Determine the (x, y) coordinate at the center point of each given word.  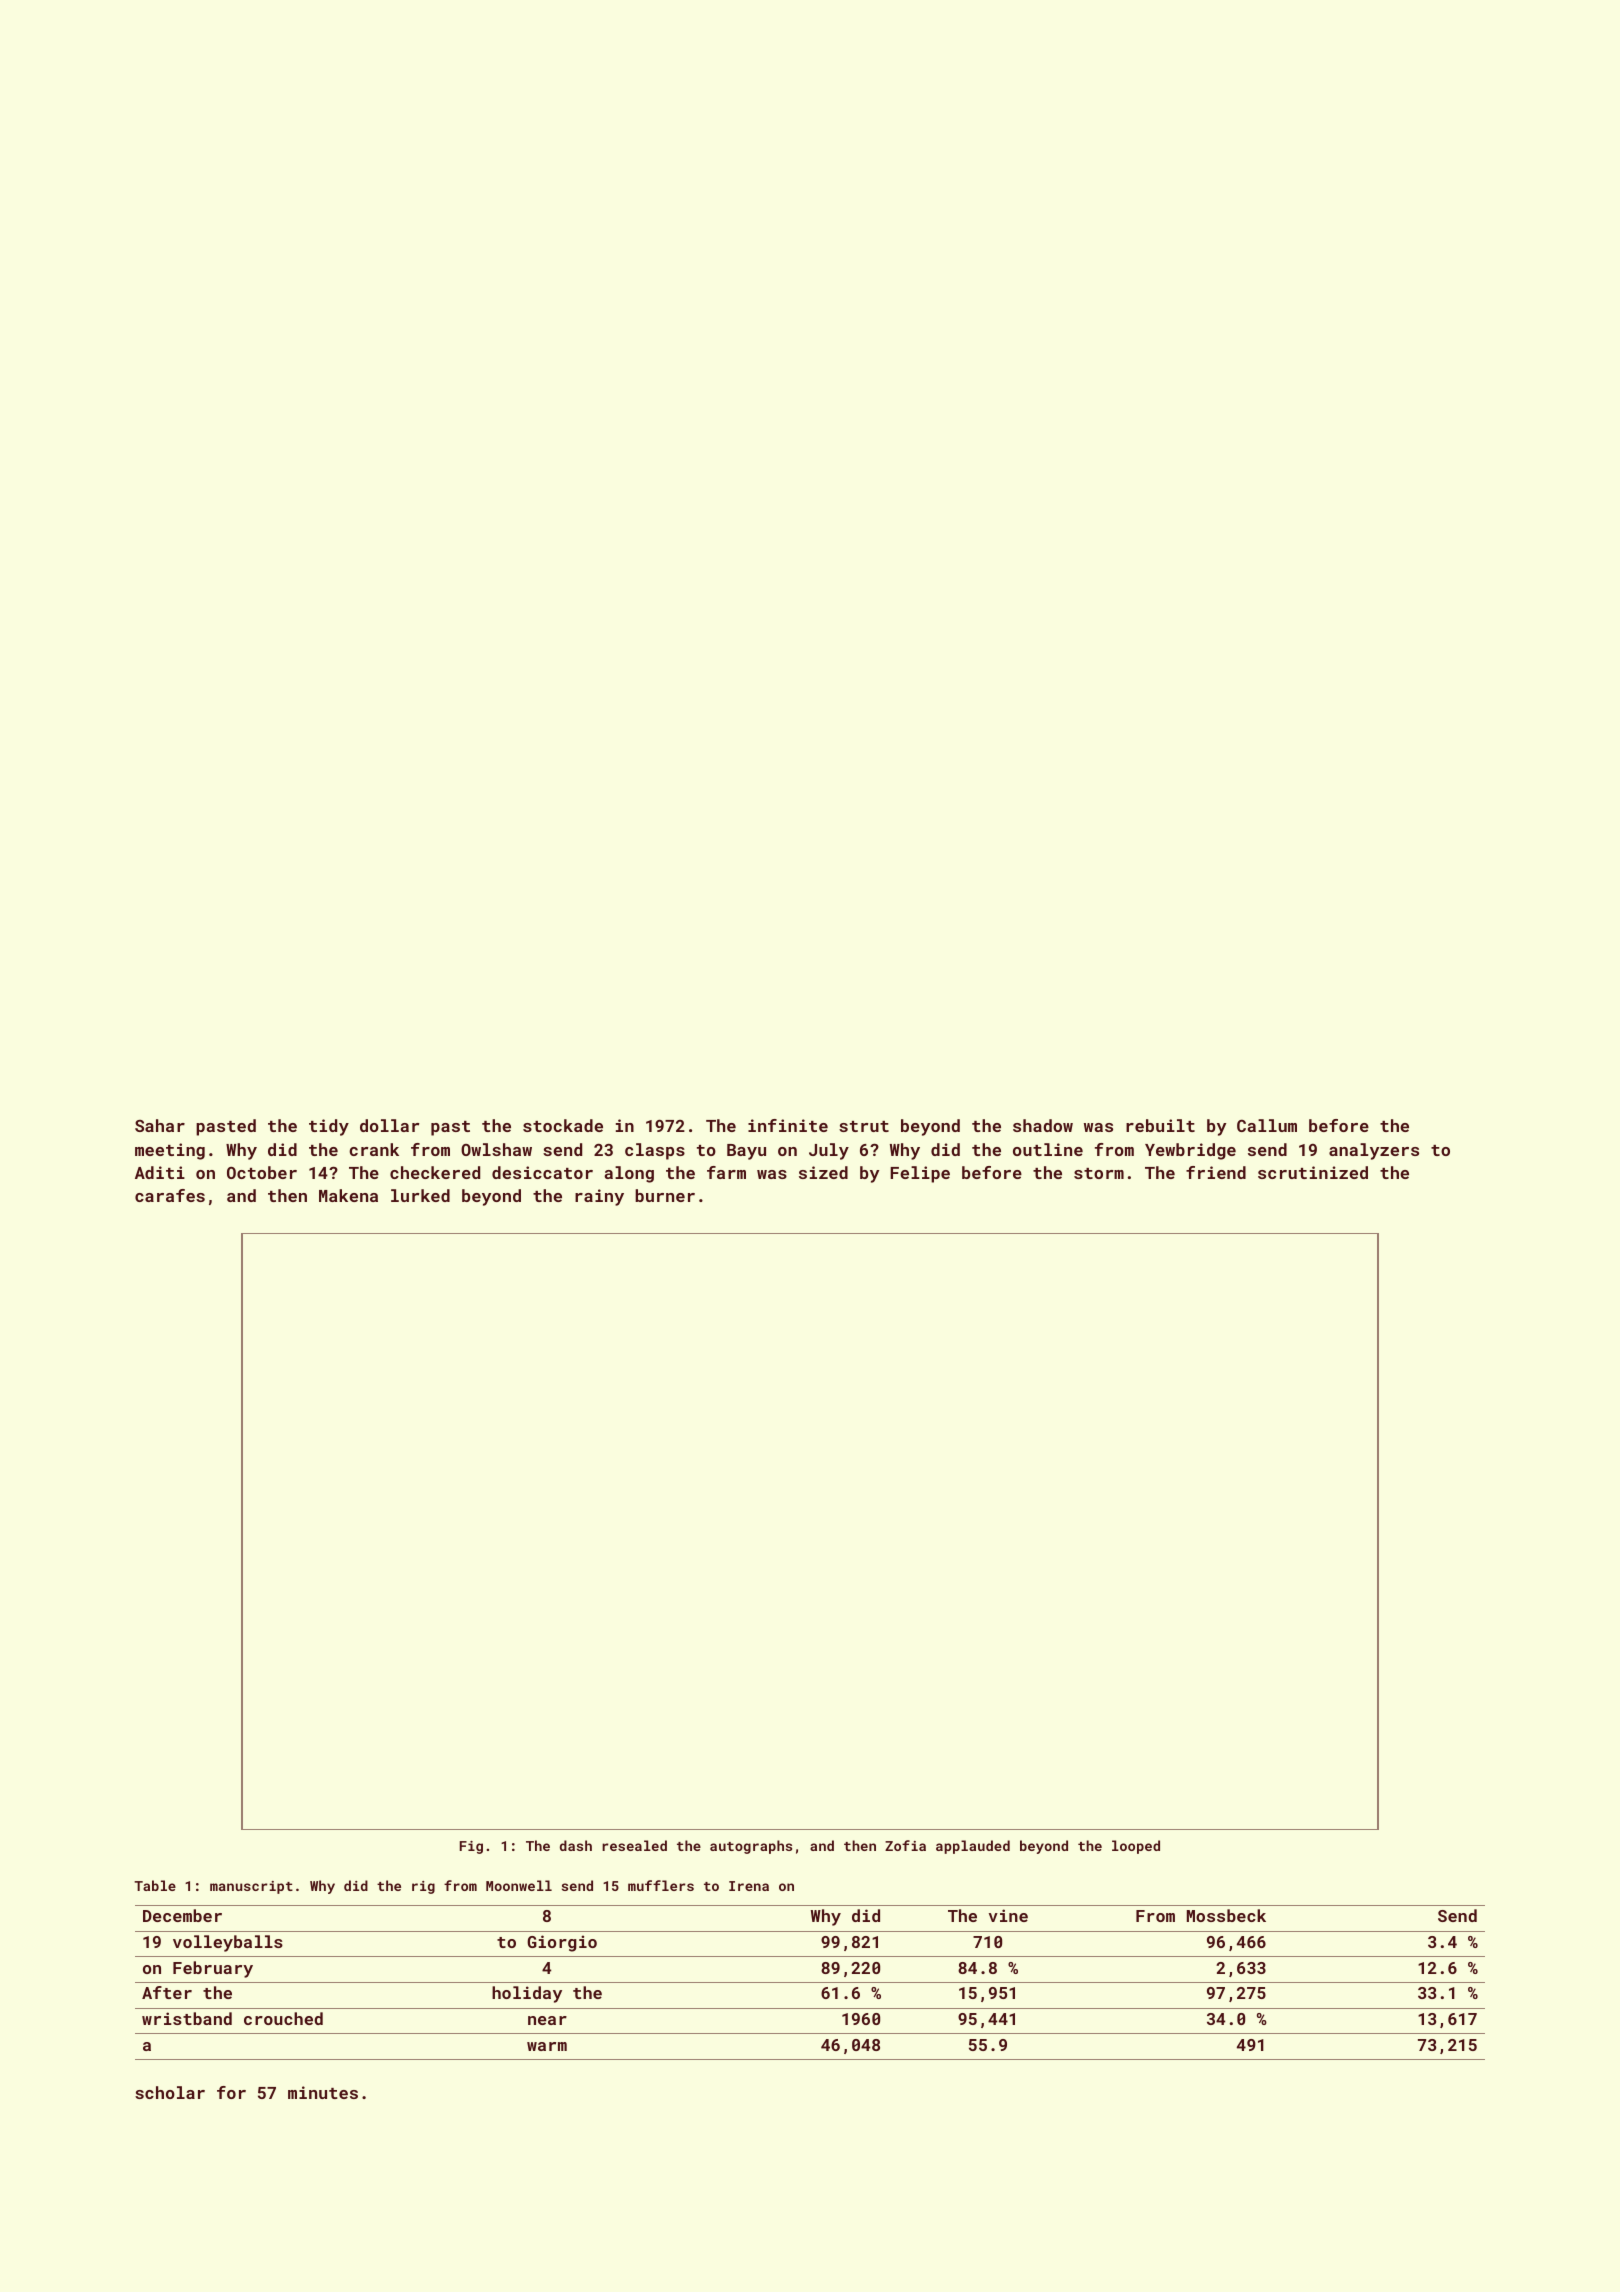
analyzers (1374, 1151)
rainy (599, 1197)
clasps (655, 1151)
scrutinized (1313, 1172)
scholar (170, 2092)
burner (665, 1195)
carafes (170, 1195)
